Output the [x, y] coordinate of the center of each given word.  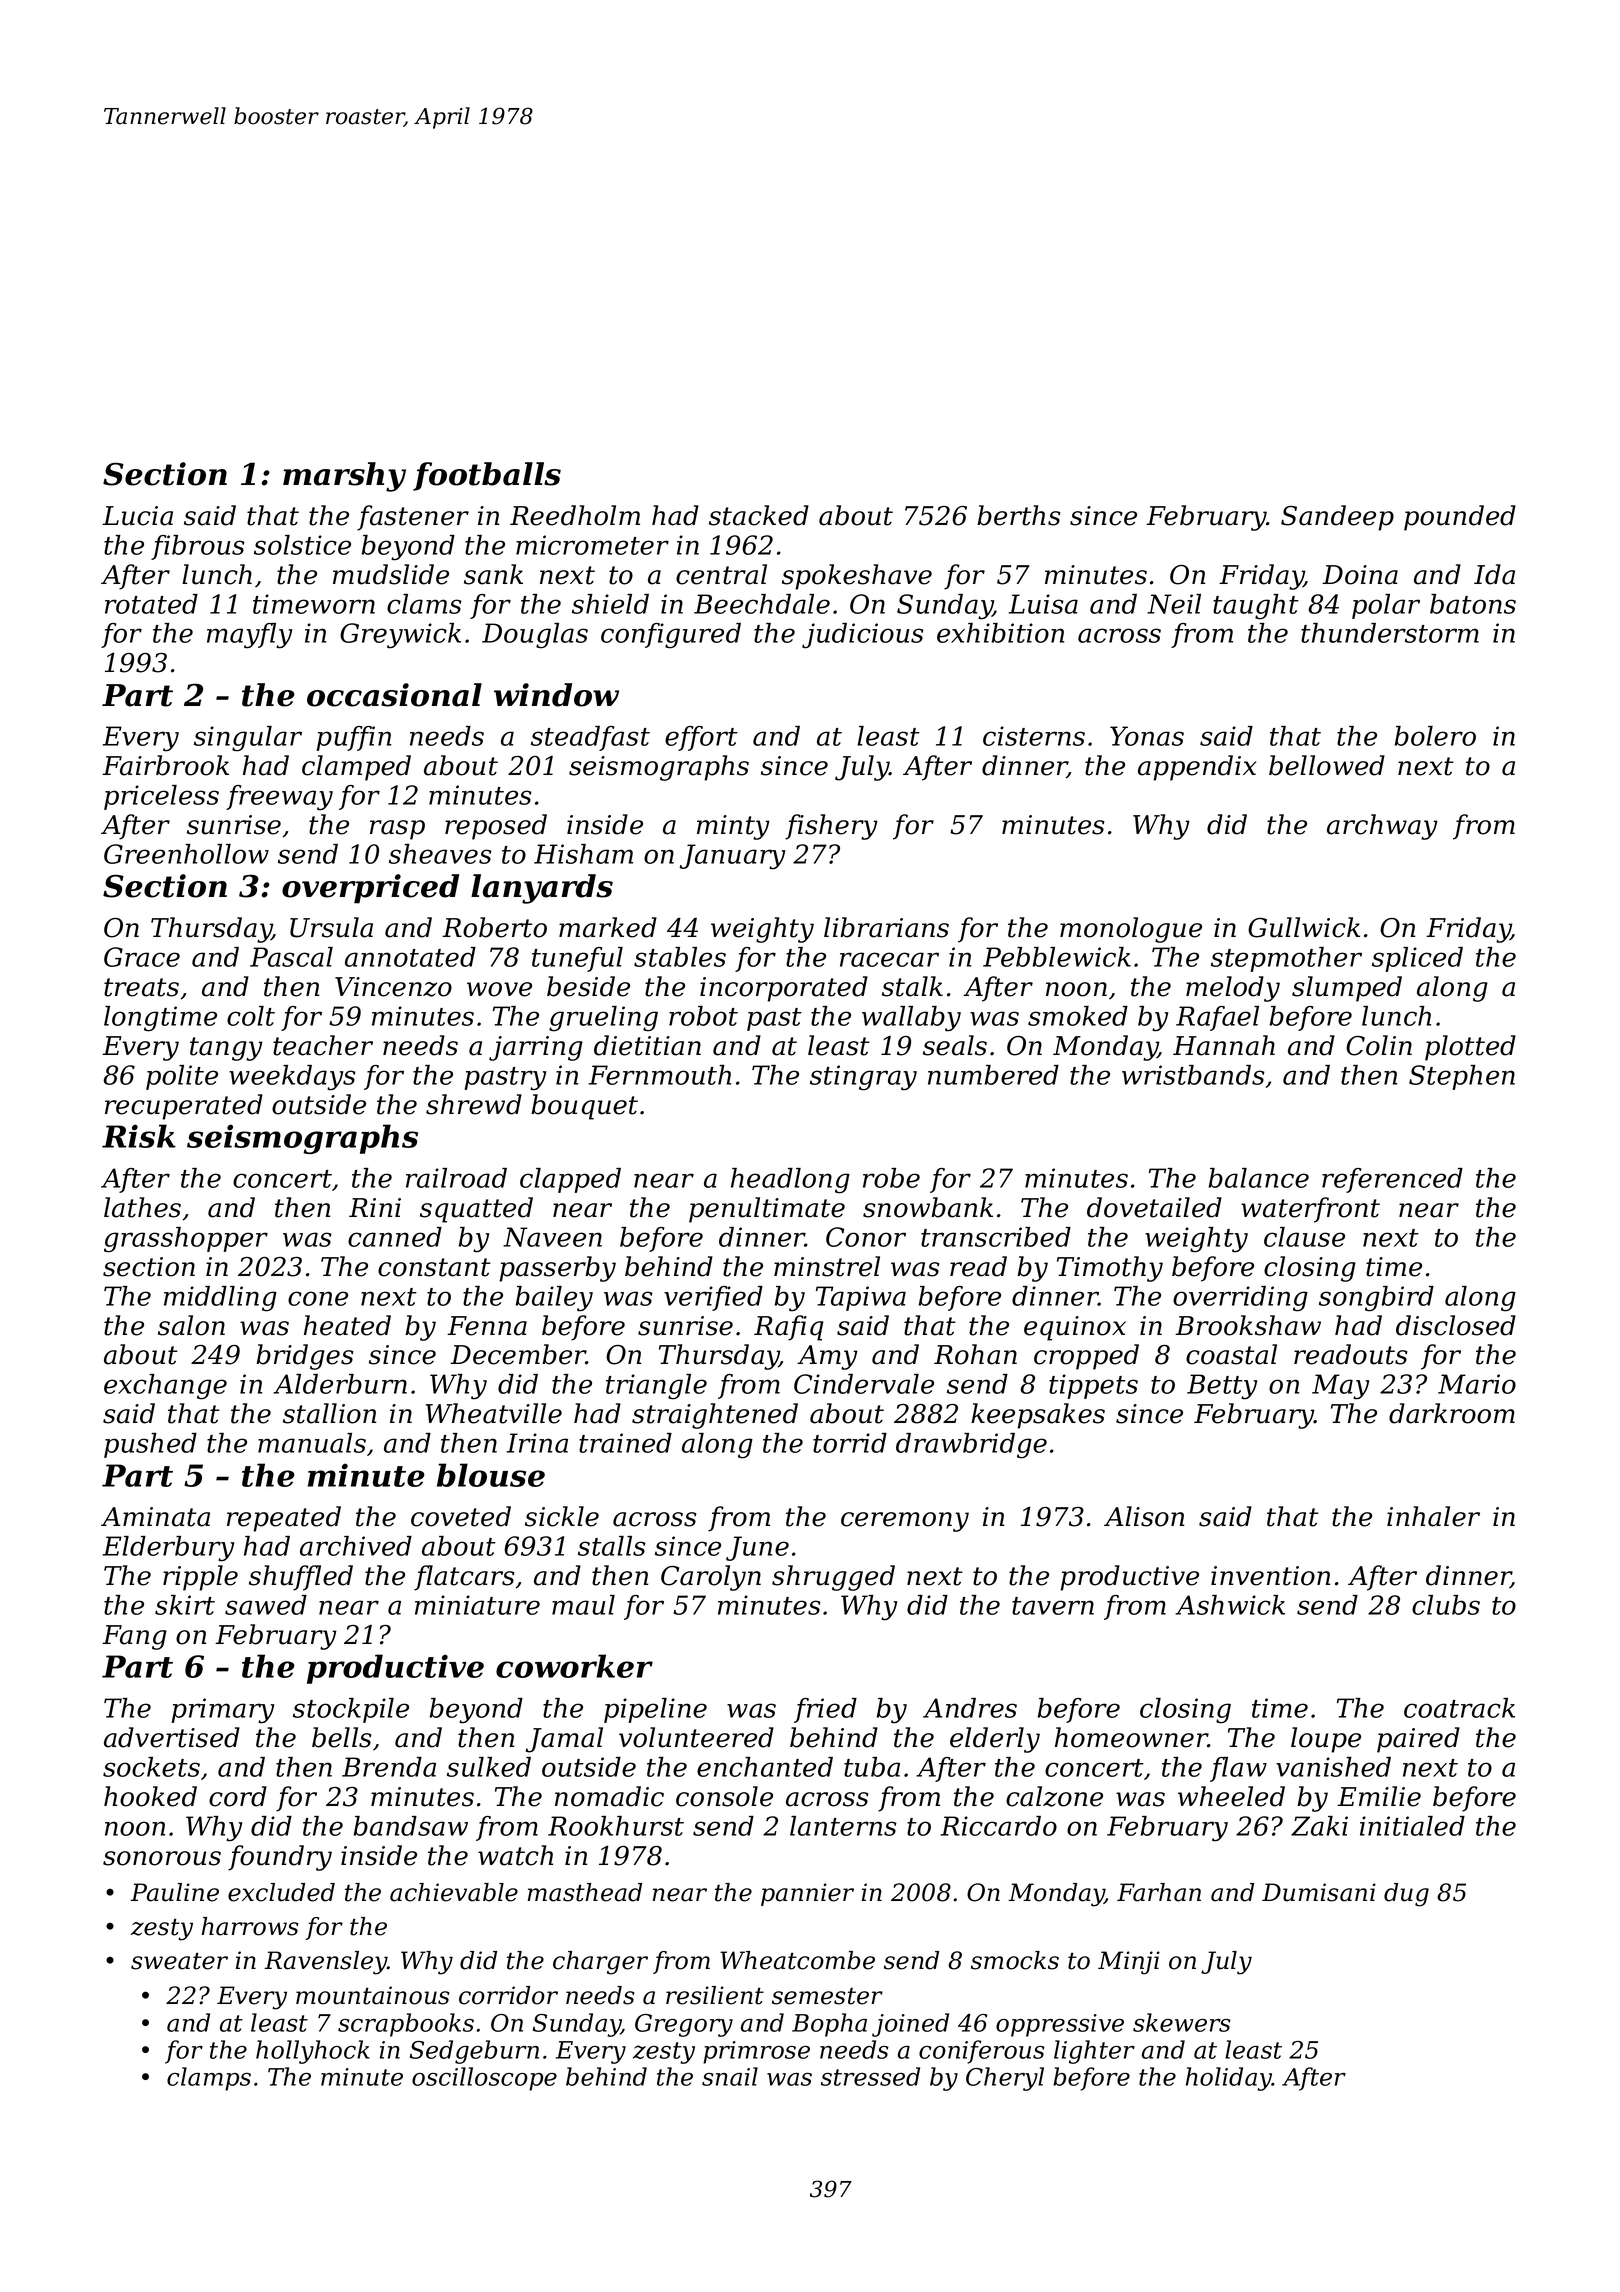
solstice [302, 545]
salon [191, 1325]
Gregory [684, 2025]
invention [1270, 1576]
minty [733, 827]
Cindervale [864, 1384]
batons [1473, 604]
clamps [209, 2079]
